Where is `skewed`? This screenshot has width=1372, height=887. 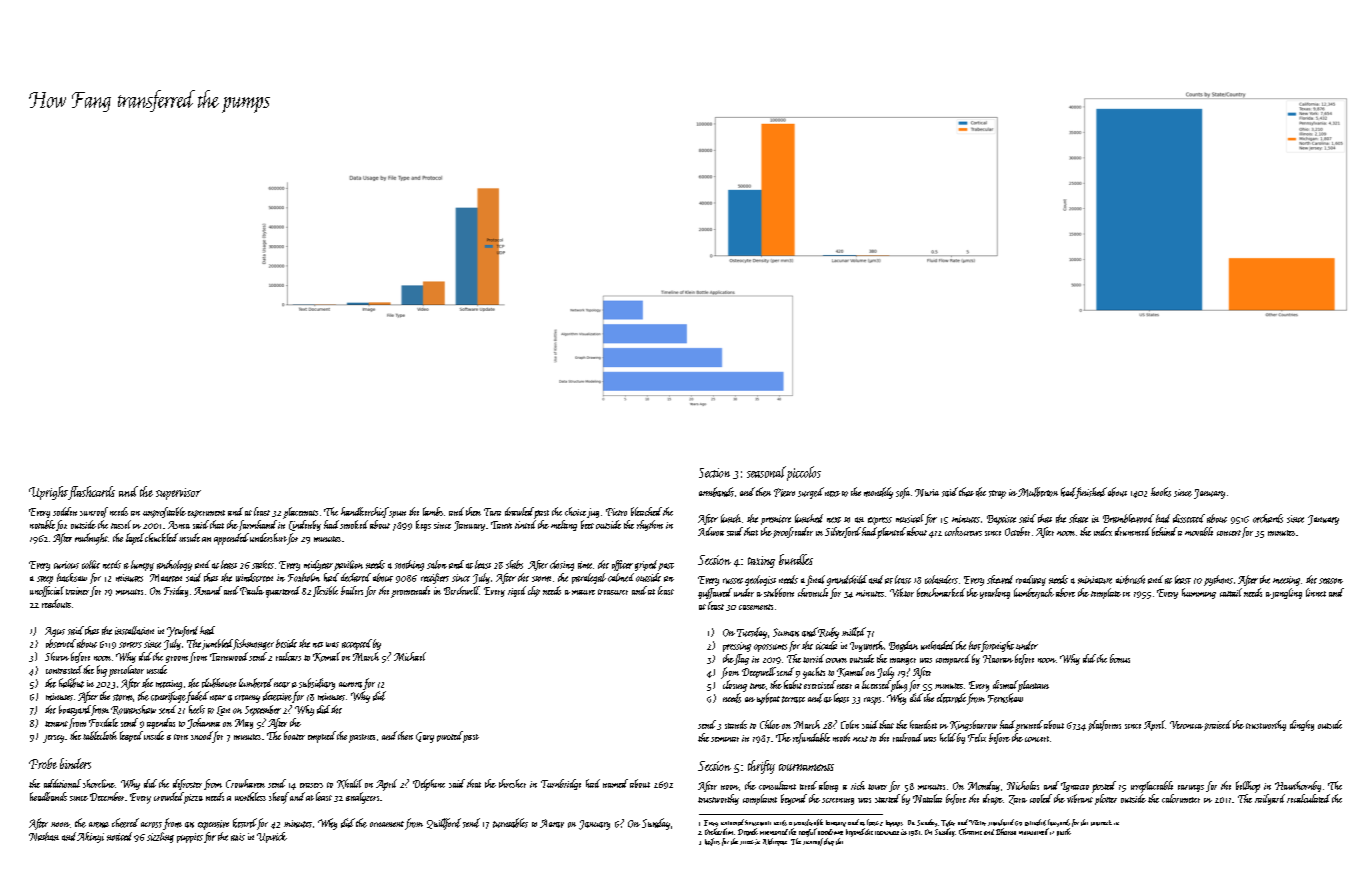 skewed is located at coordinates (1000, 579).
